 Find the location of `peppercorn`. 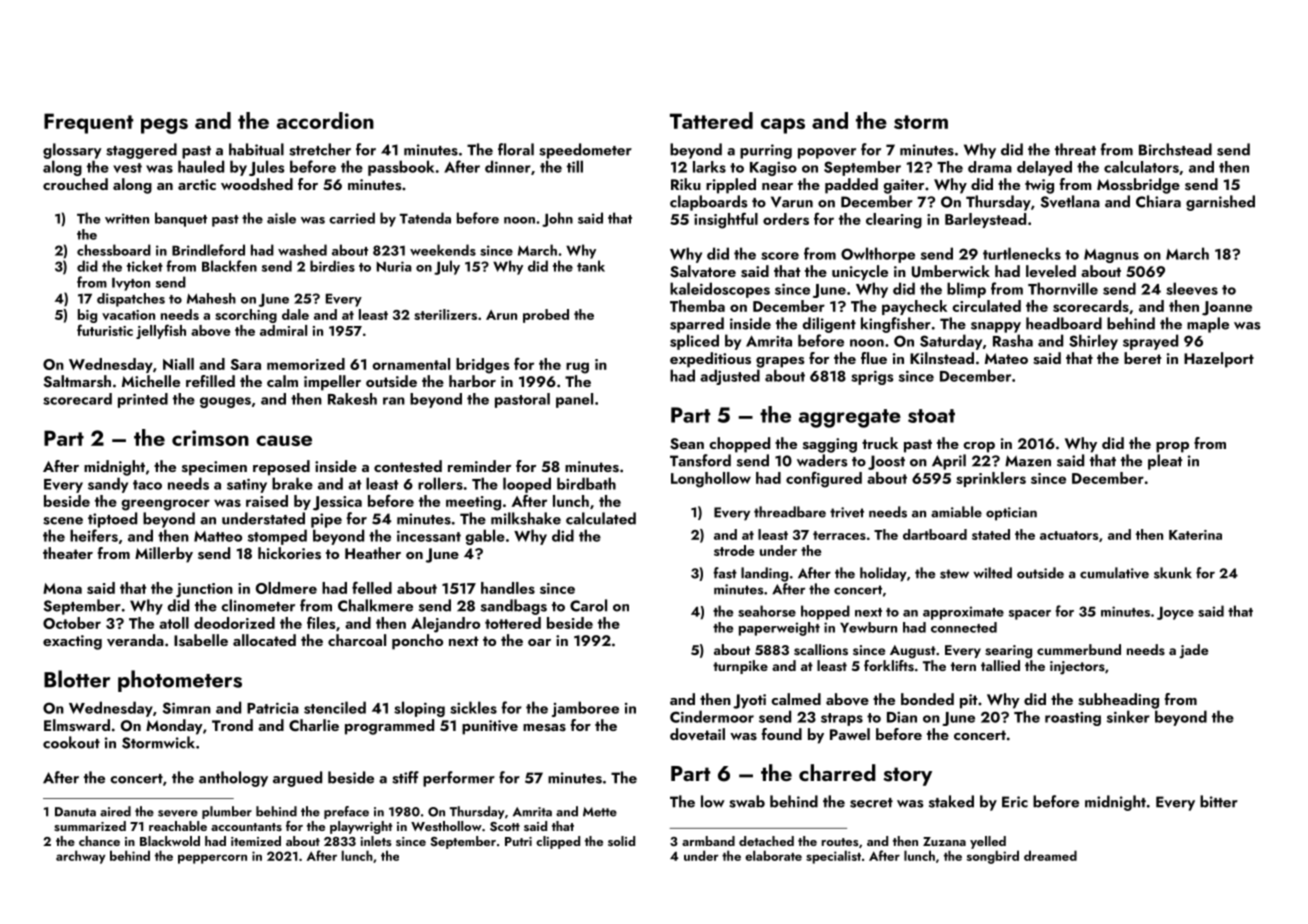

peppercorn is located at coordinates (212, 859).
